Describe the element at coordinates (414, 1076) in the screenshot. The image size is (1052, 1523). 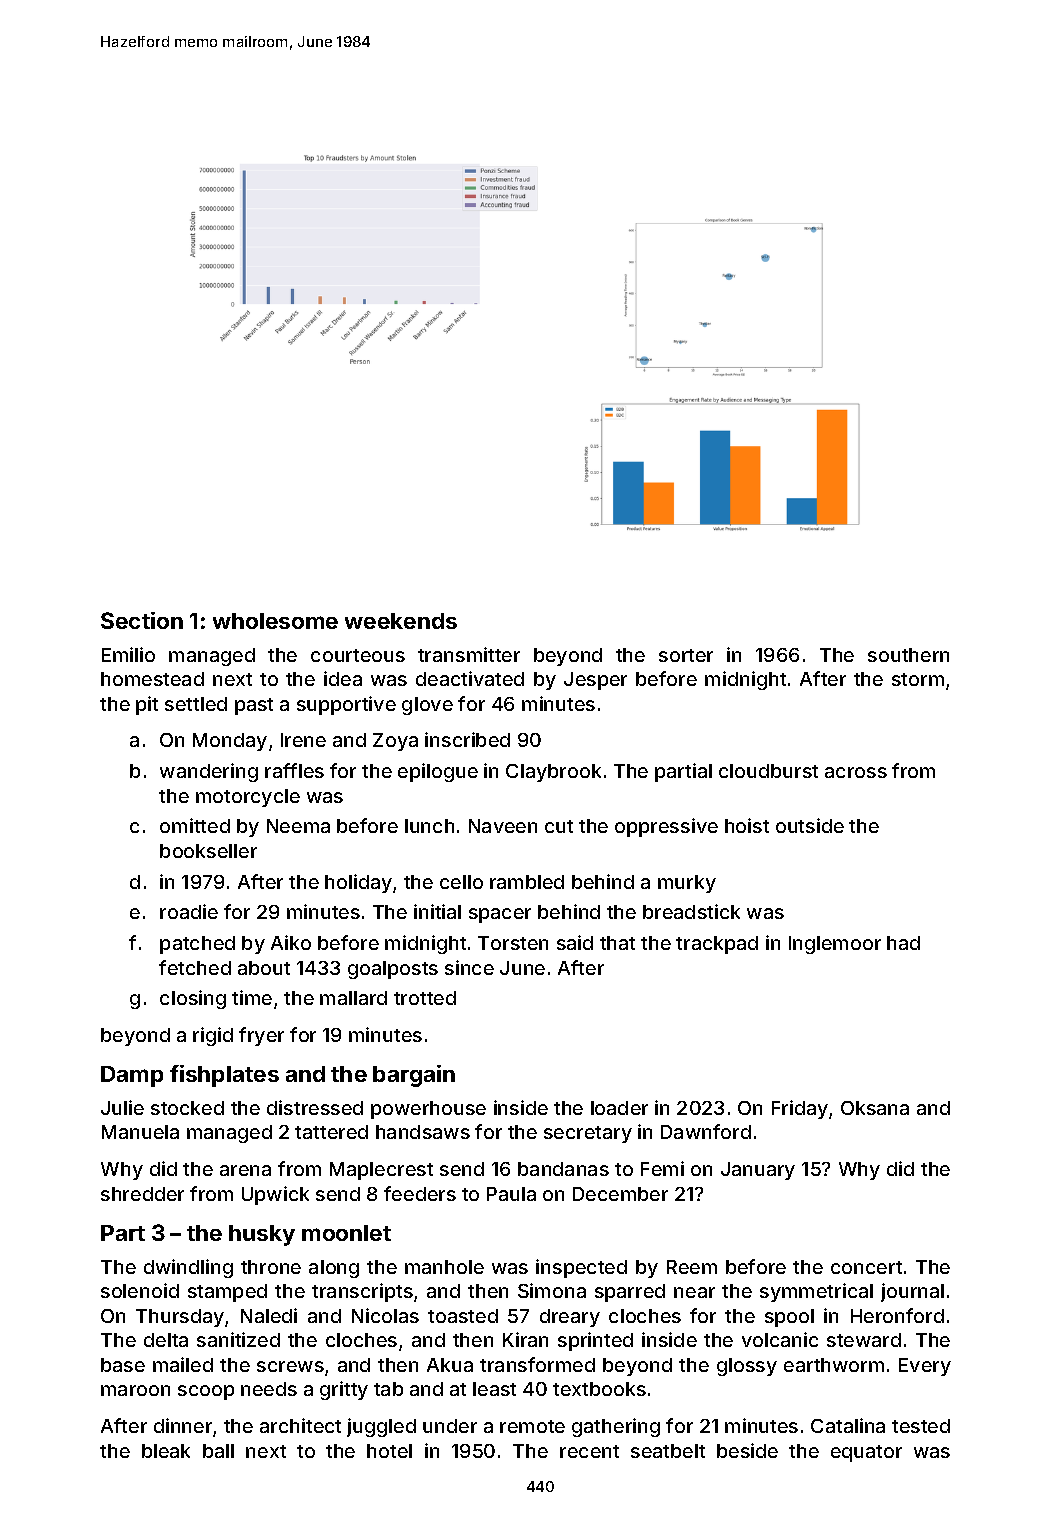
I see `bargain` at that location.
